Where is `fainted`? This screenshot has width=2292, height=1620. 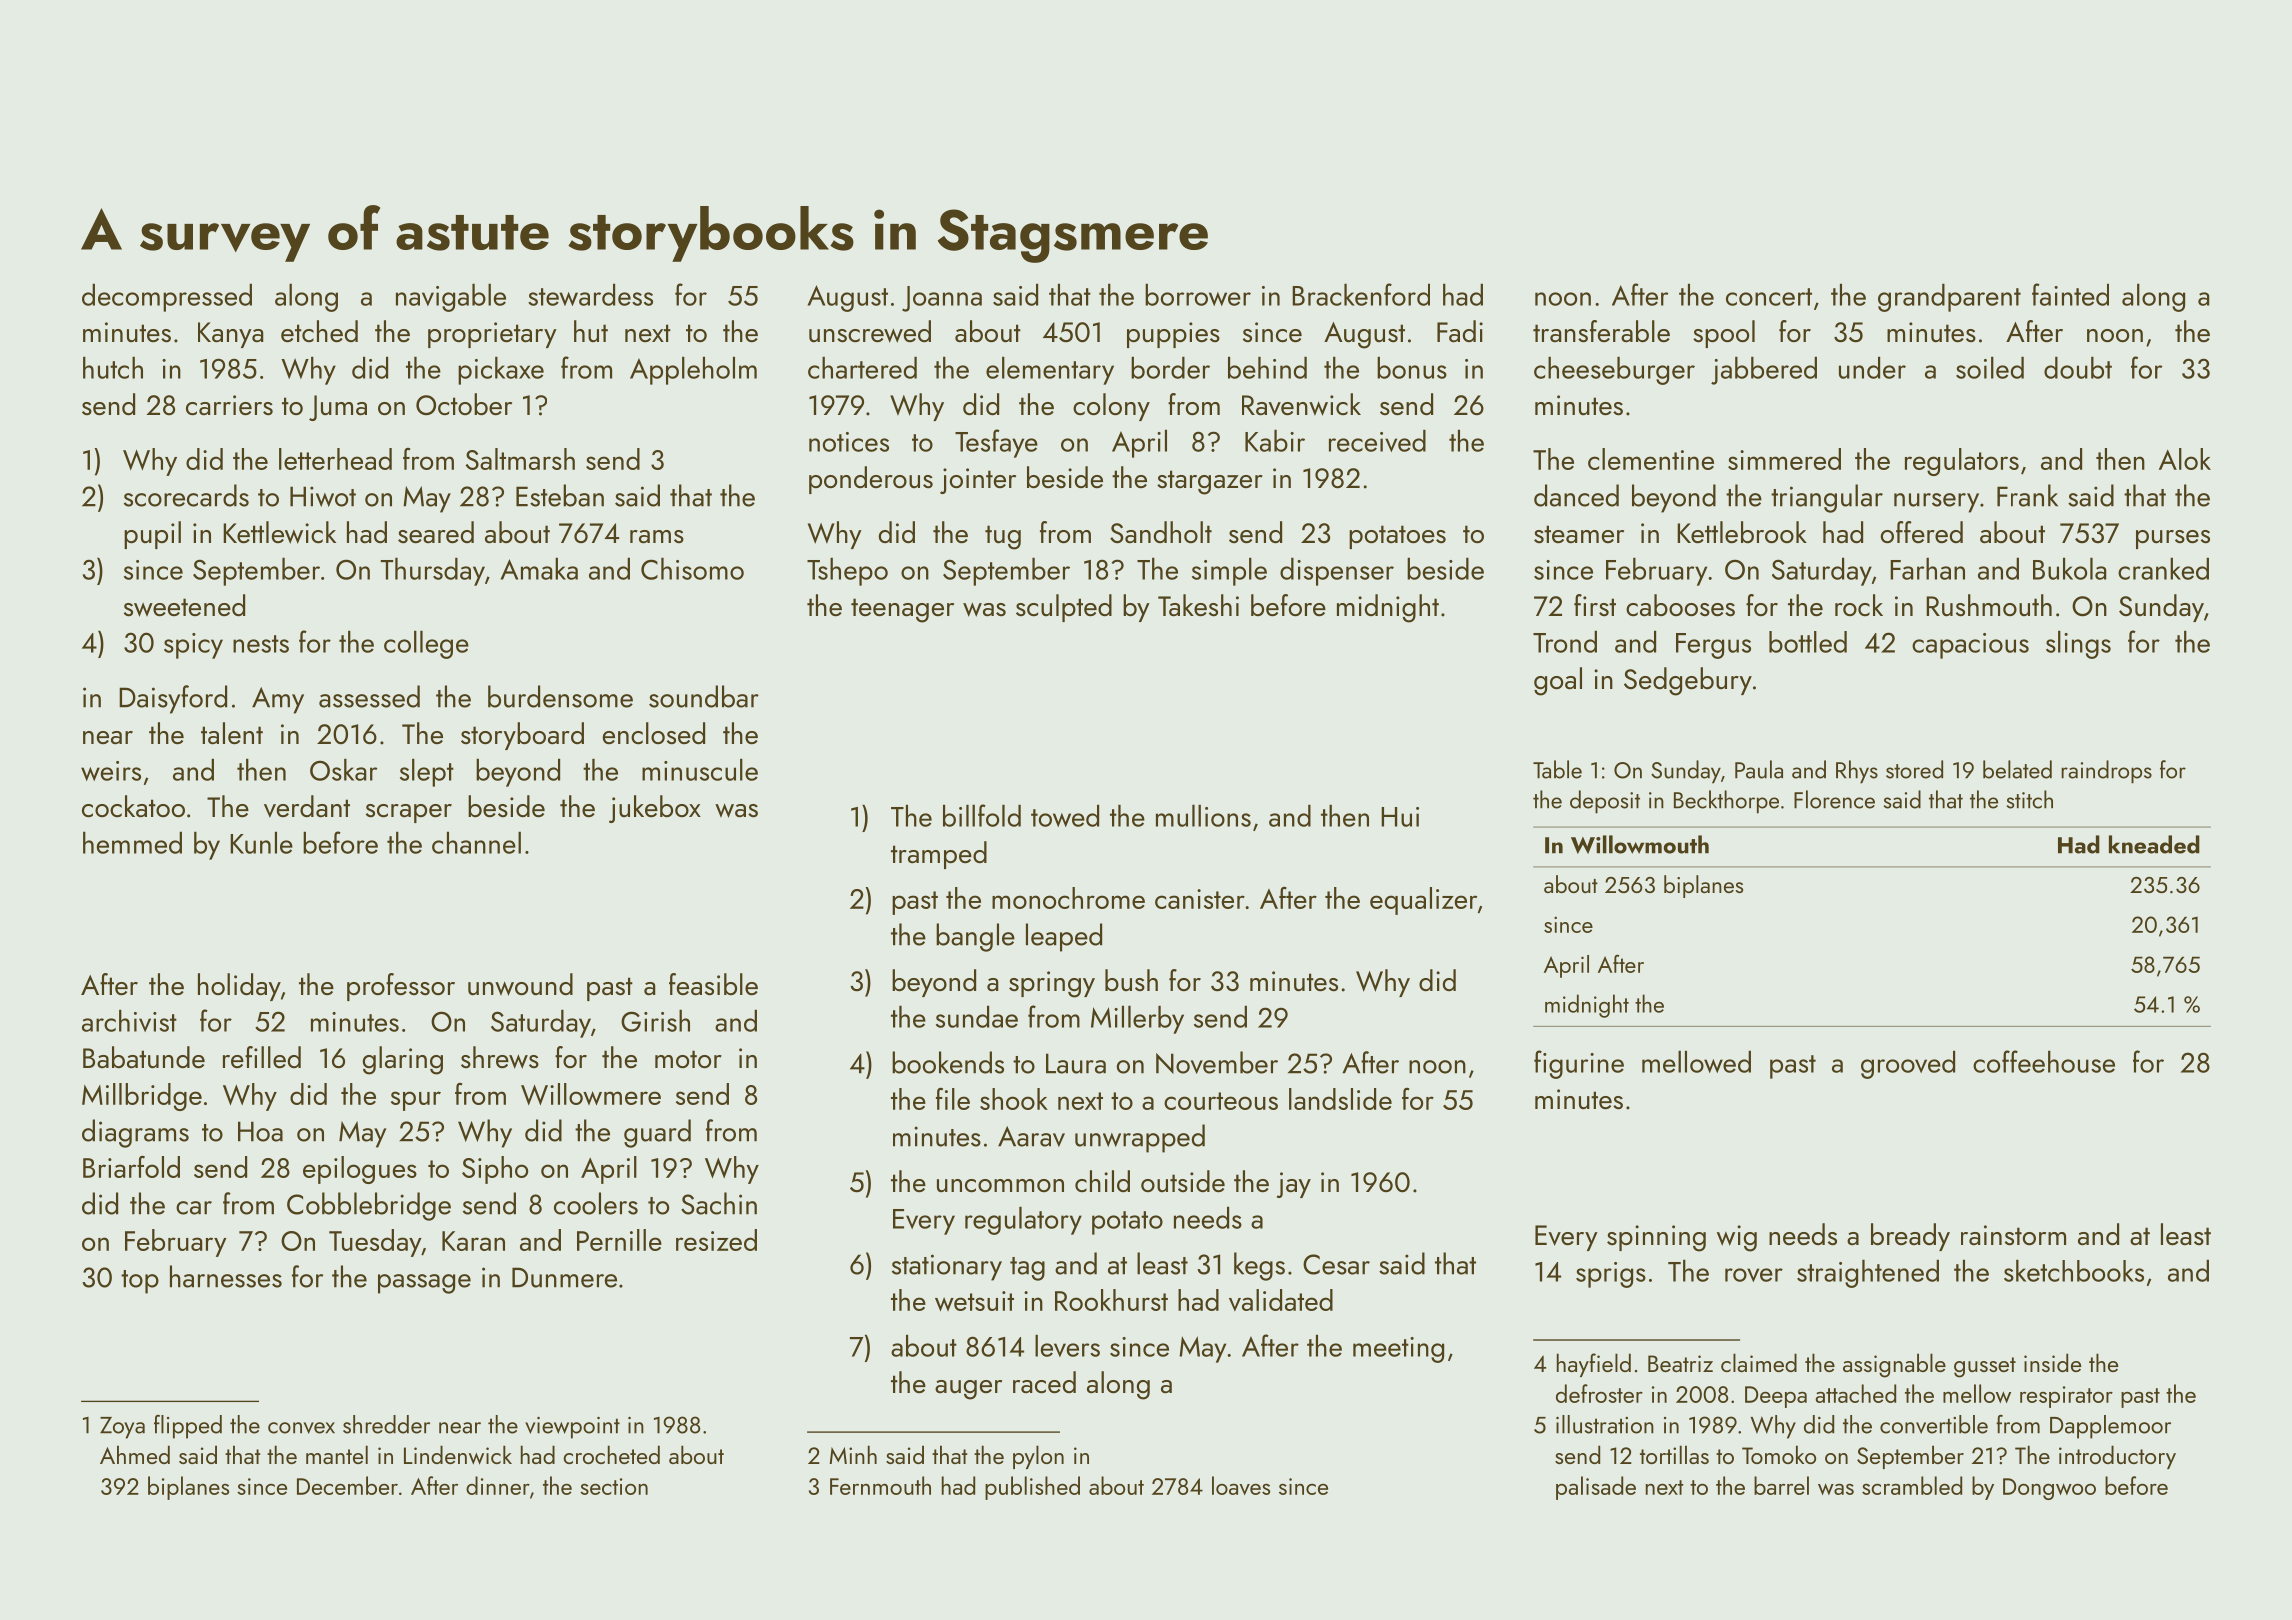 fainted is located at coordinates (2070, 294).
